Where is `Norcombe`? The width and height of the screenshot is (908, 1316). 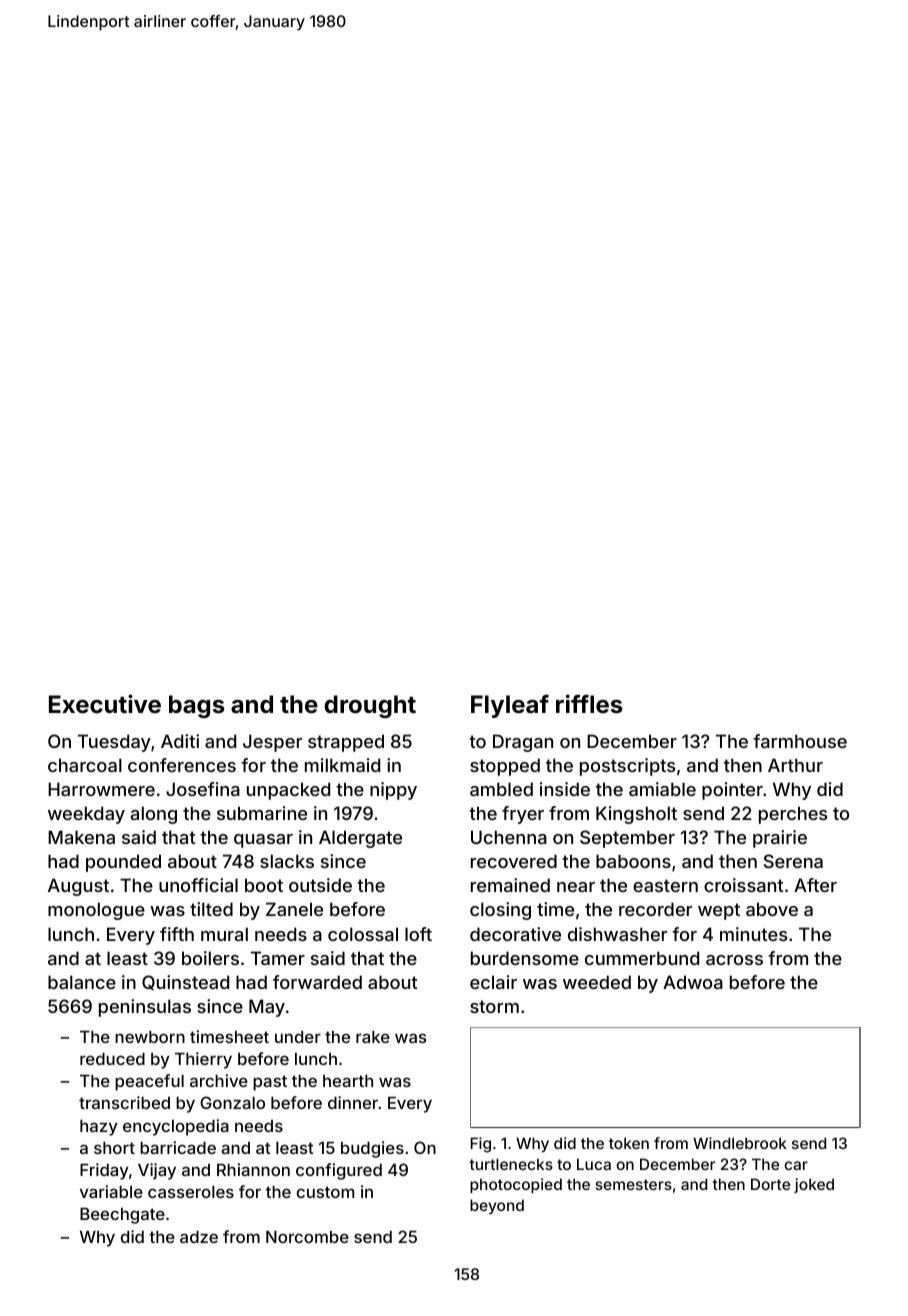
Norcombe is located at coordinates (307, 1237).
